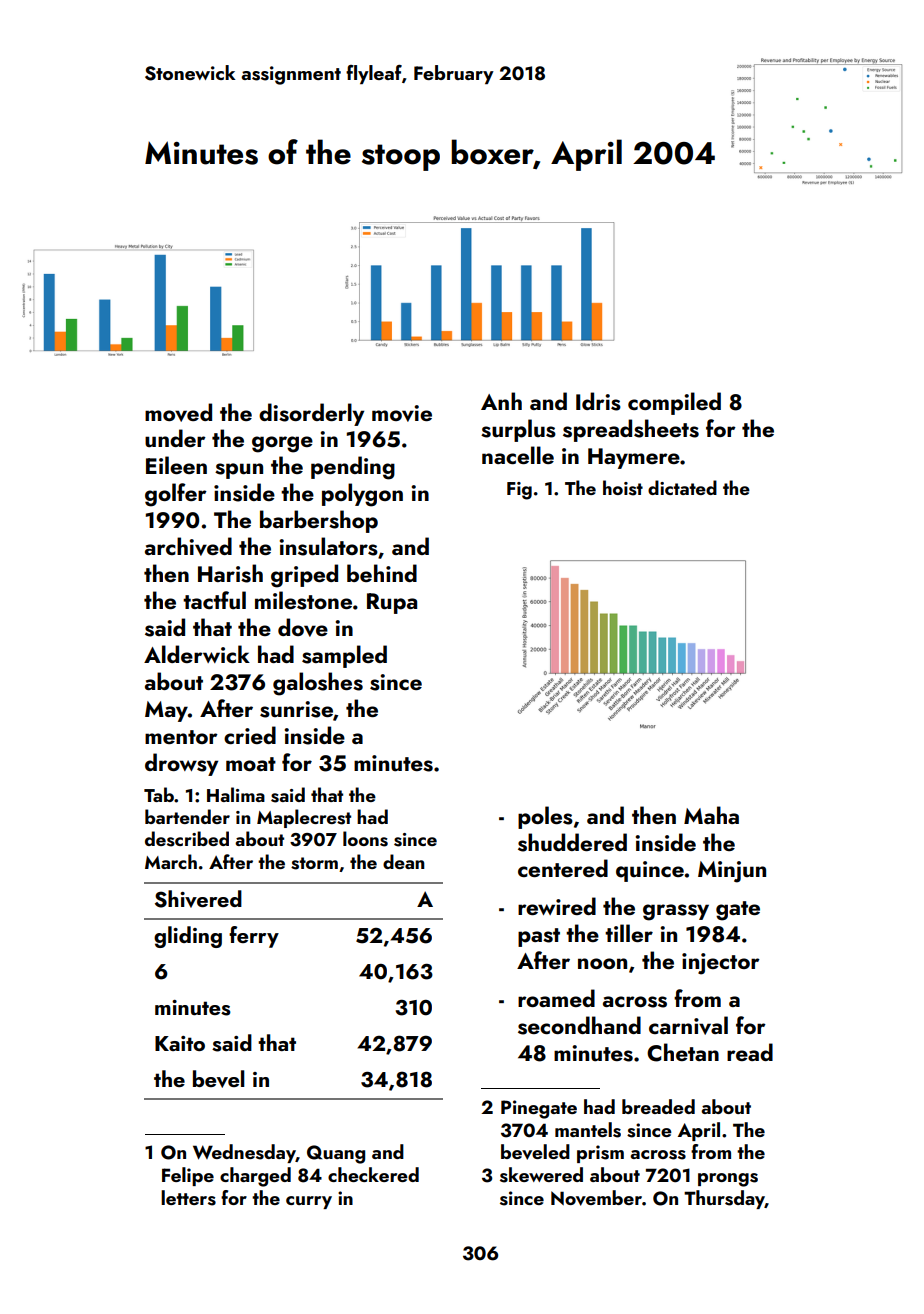  I want to click on moved, so click(178, 412).
